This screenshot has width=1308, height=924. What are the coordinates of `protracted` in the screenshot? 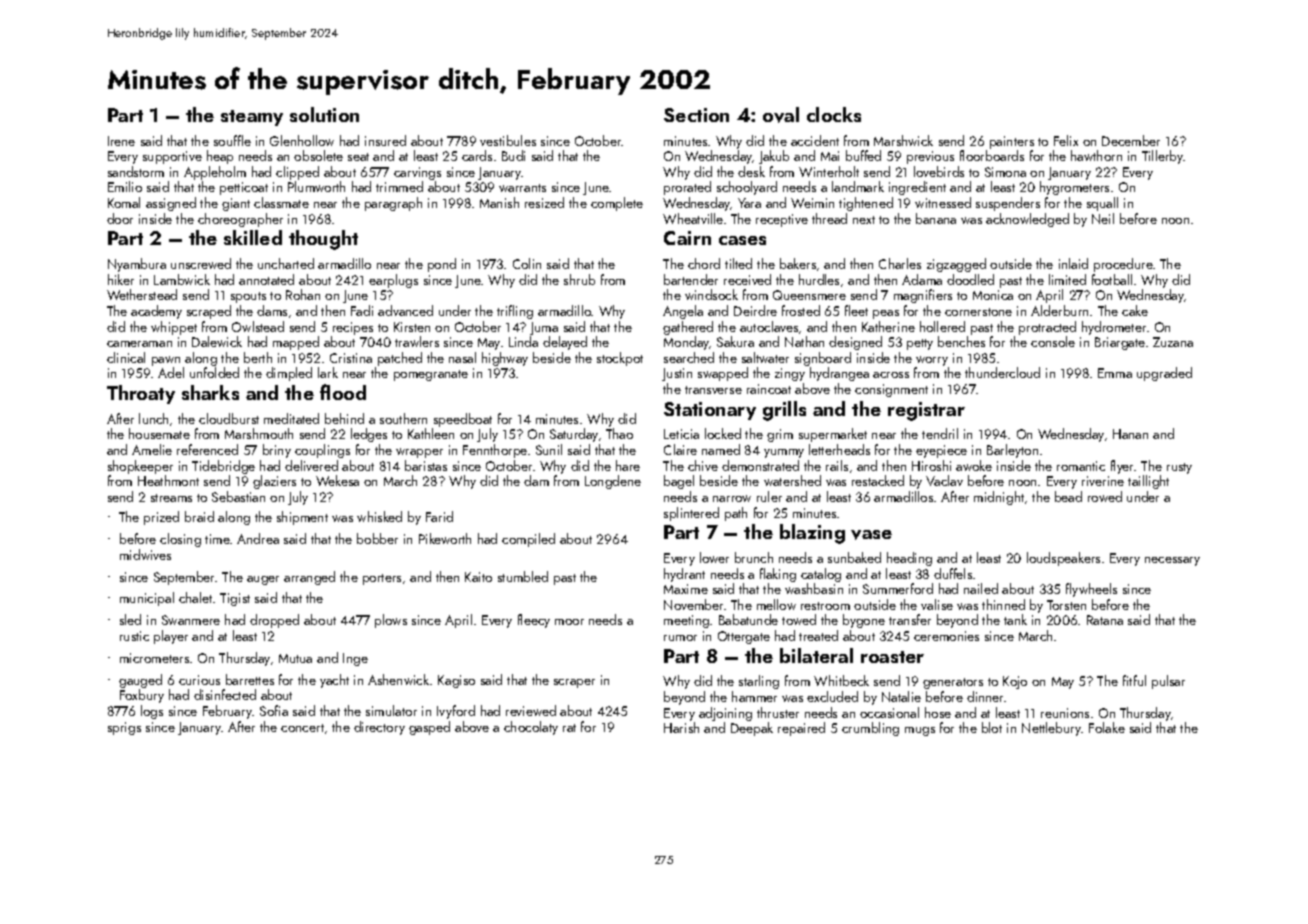 It's located at (1047, 328).
